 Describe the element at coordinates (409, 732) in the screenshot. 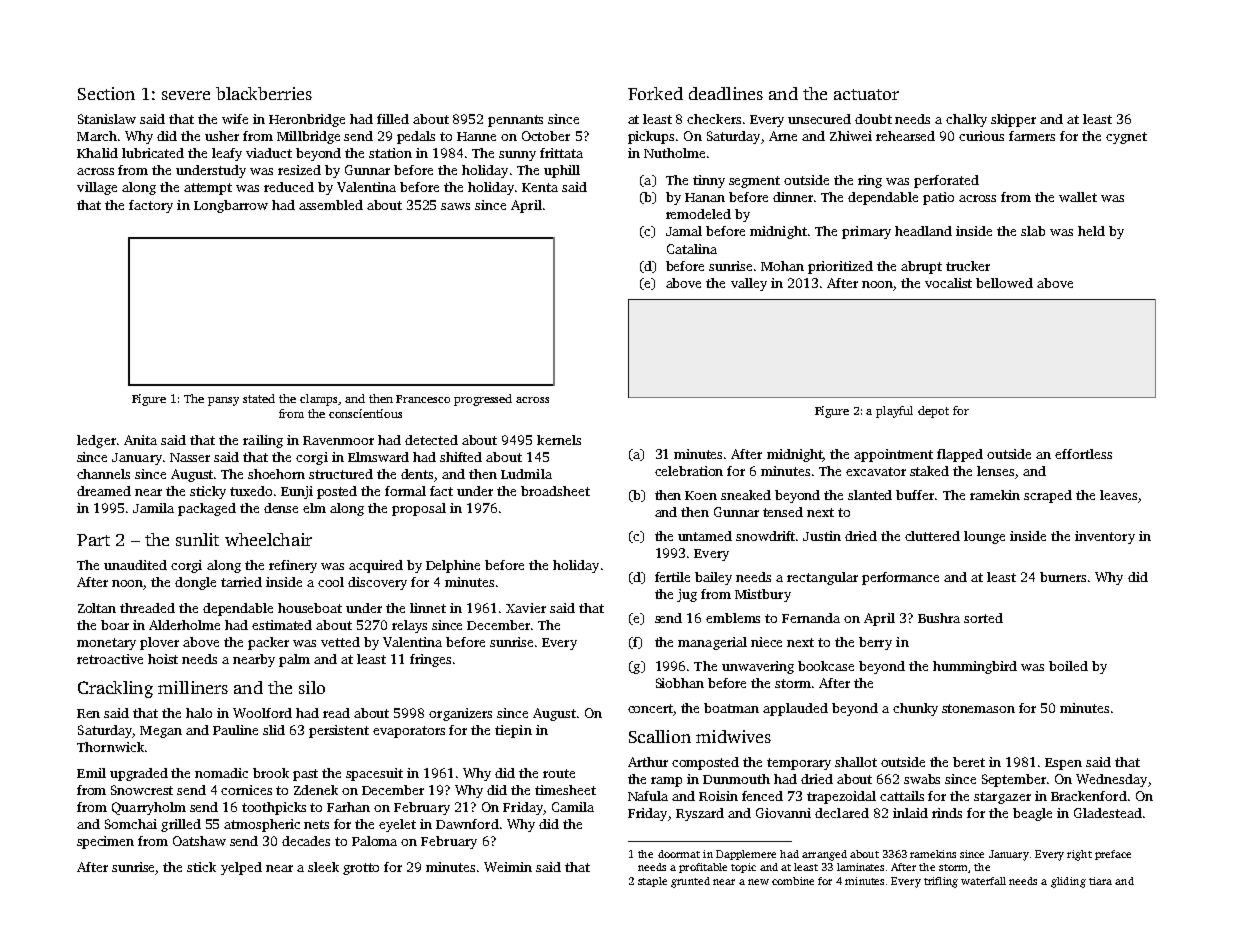

I see `evaporators` at that location.
